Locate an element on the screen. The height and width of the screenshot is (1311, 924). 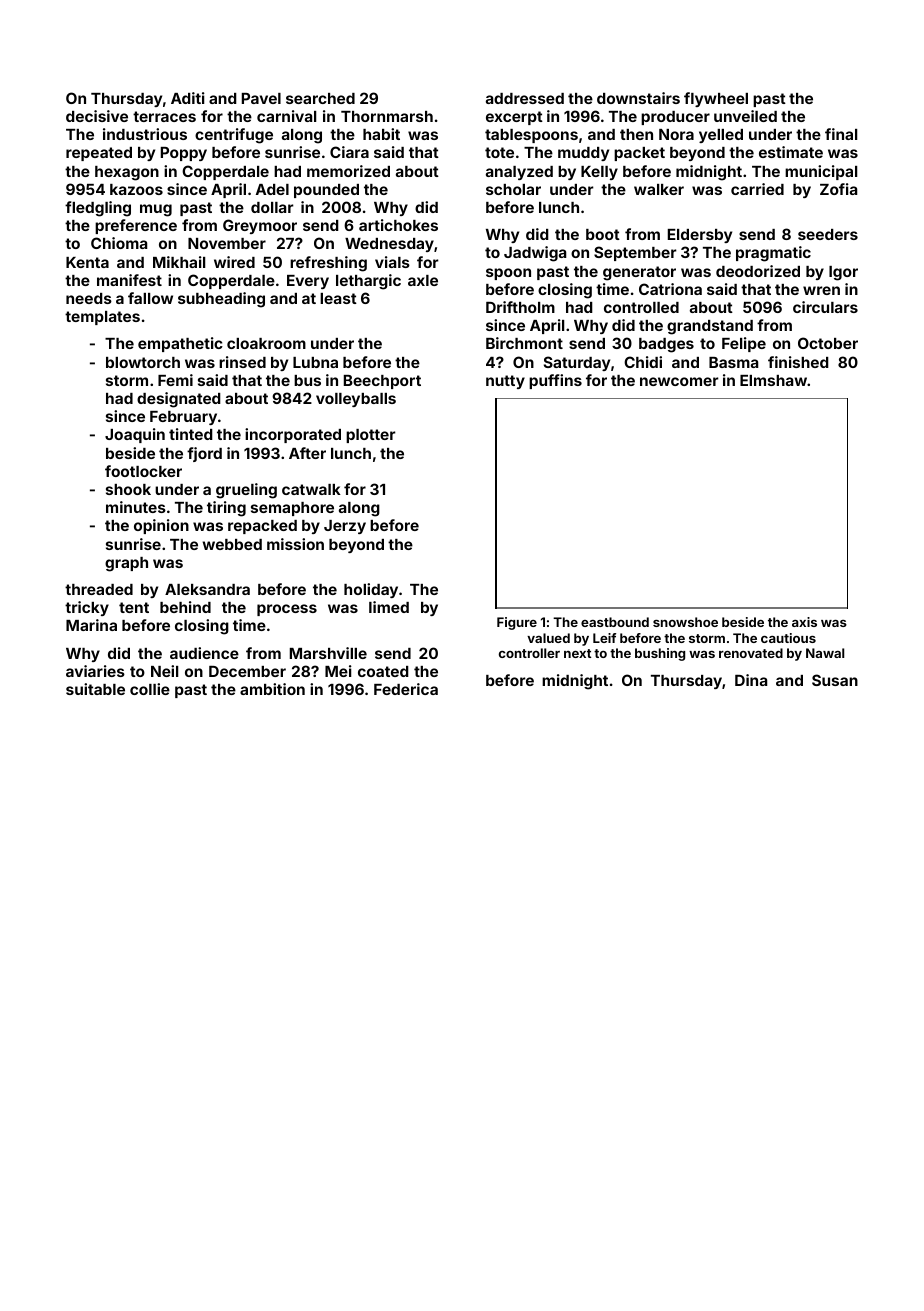
addressed is located at coordinates (525, 98).
